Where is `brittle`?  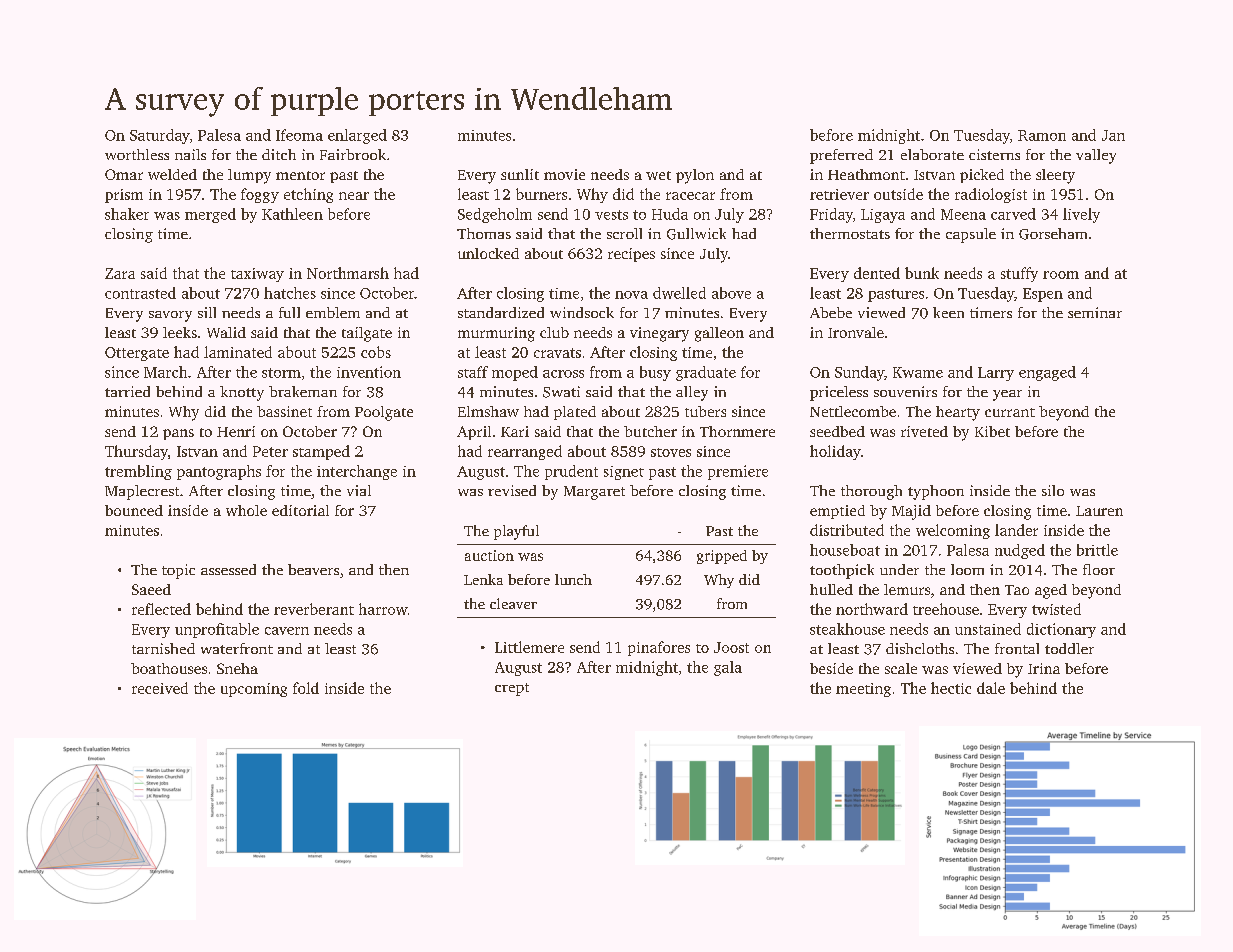 brittle is located at coordinates (1097, 550).
